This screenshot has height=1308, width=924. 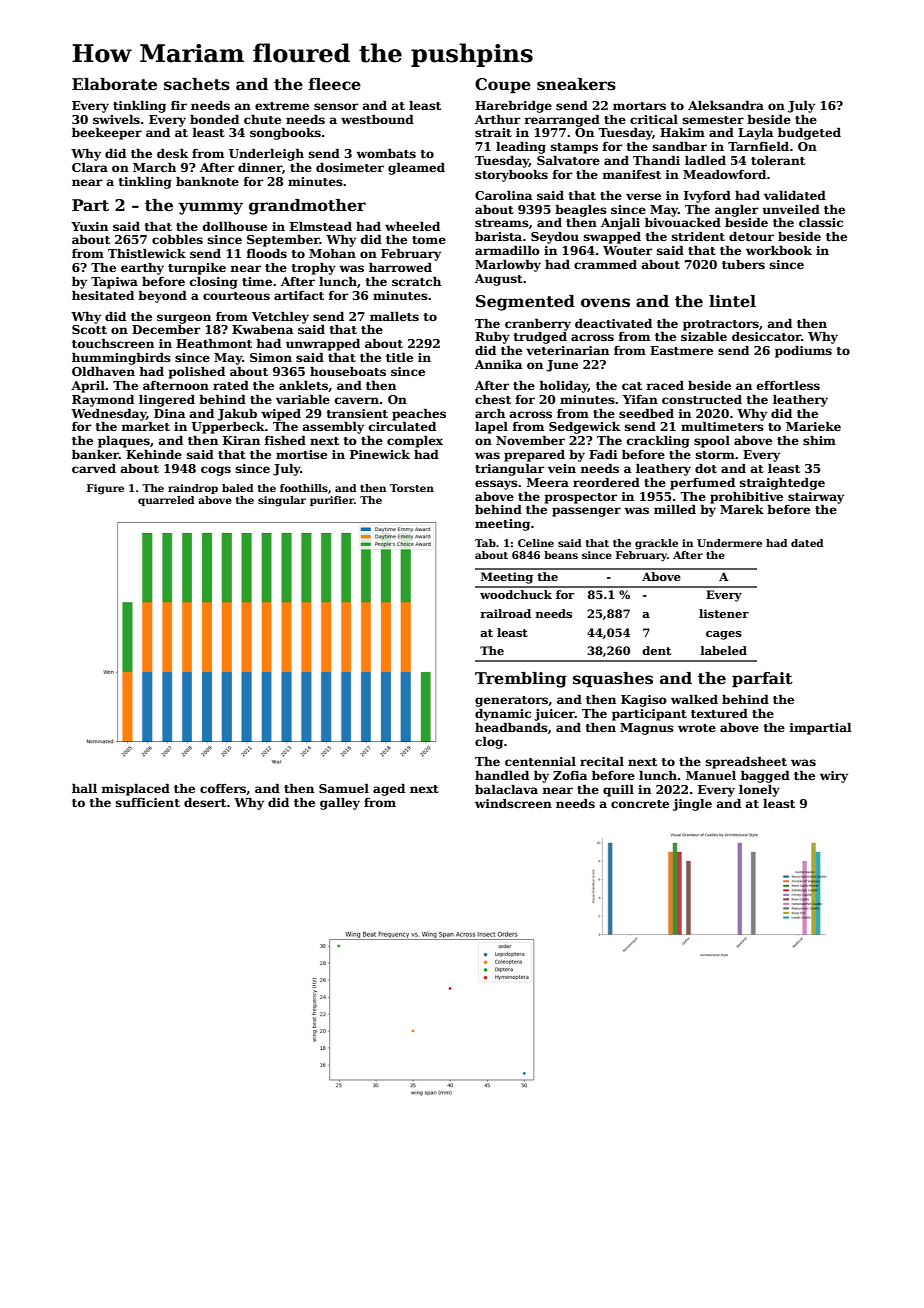 What do you see at coordinates (813, 426) in the screenshot?
I see `Marieke` at bounding box center [813, 426].
